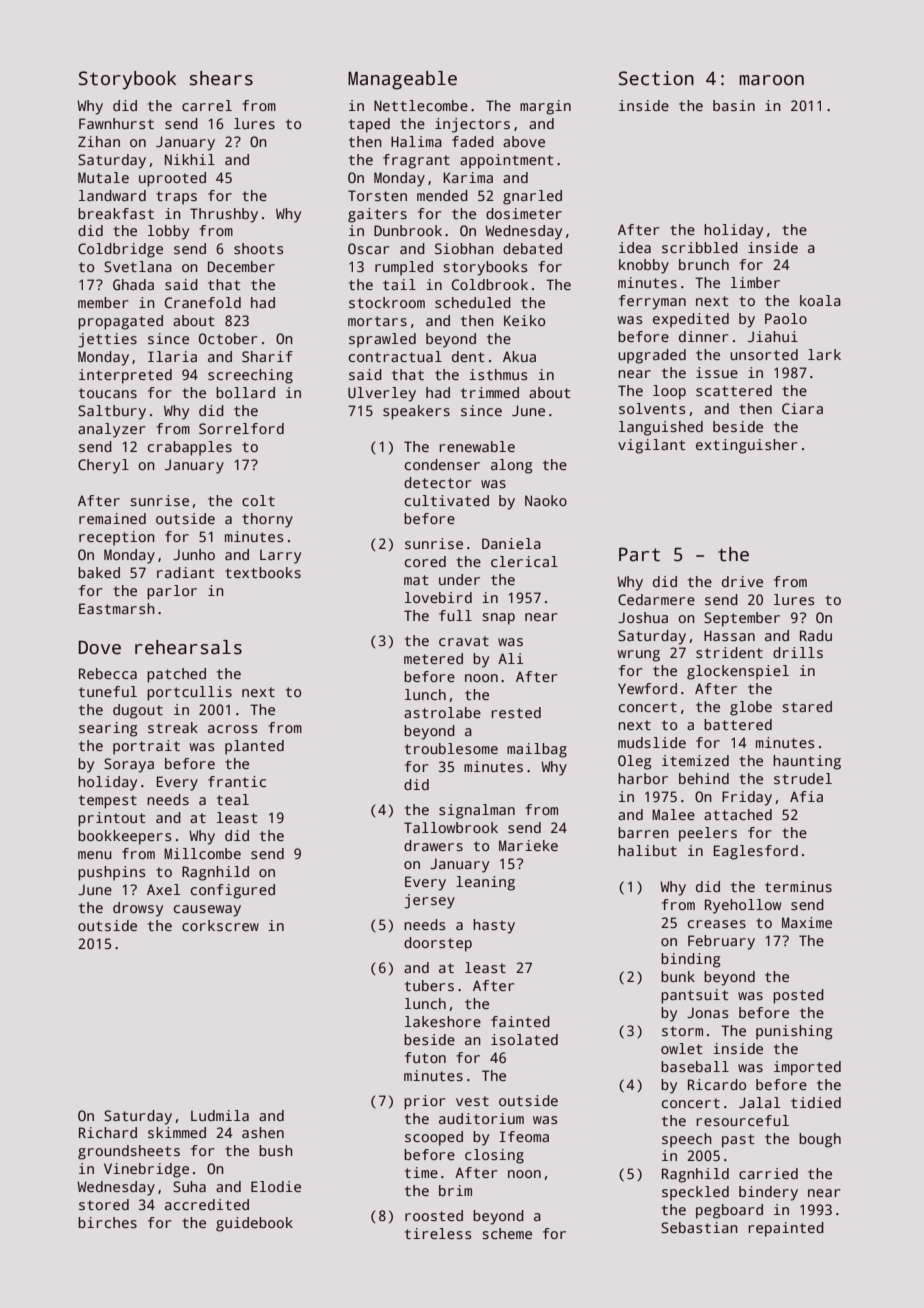 The height and width of the image is (1308, 924). What do you see at coordinates (117, 608) in the image?
I see `Eastmarsh` at bounding box center [117, 608].
